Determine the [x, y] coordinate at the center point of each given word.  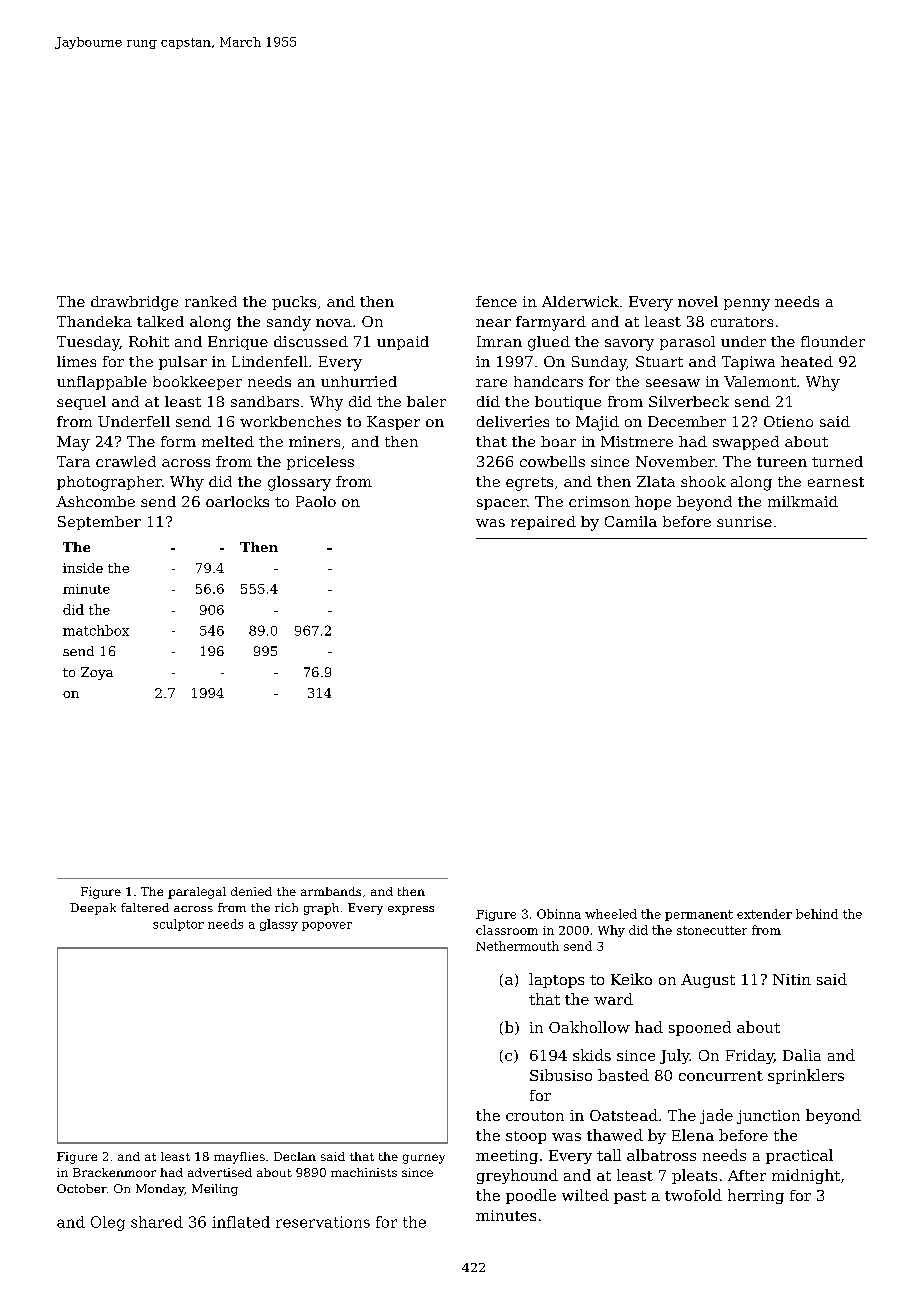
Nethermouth [517, 946]
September [99, 523]
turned [837, 461]
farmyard [551, 323]
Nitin [792, 979]
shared [157, 1222]
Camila [631, 521]
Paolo [316, 501]
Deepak [93, 909]
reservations [323, 1222]
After [747, 1175]
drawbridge [134, 303]
